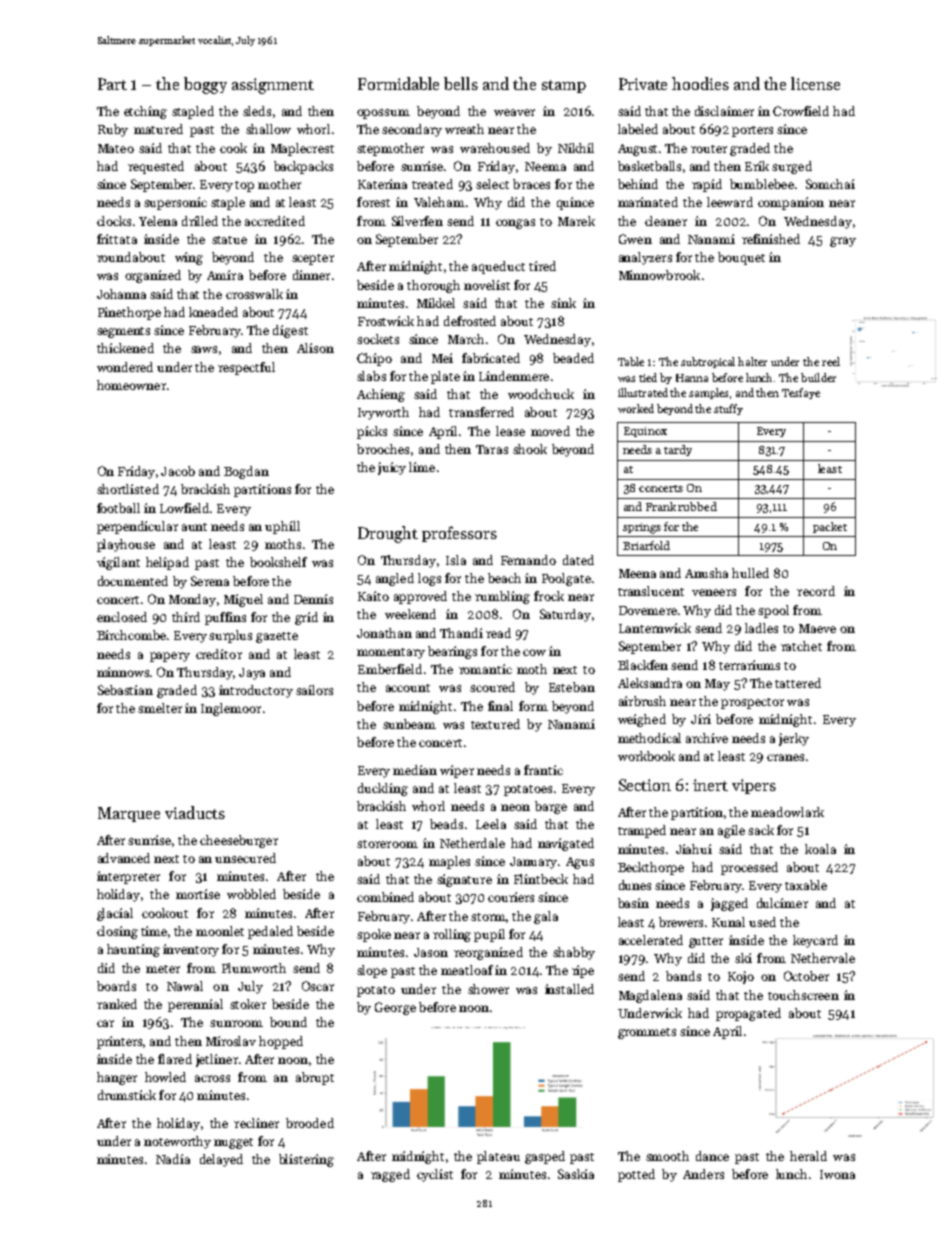 This document has width=952, height=1233. I want to click on sunbeam, so click(409, 724).
